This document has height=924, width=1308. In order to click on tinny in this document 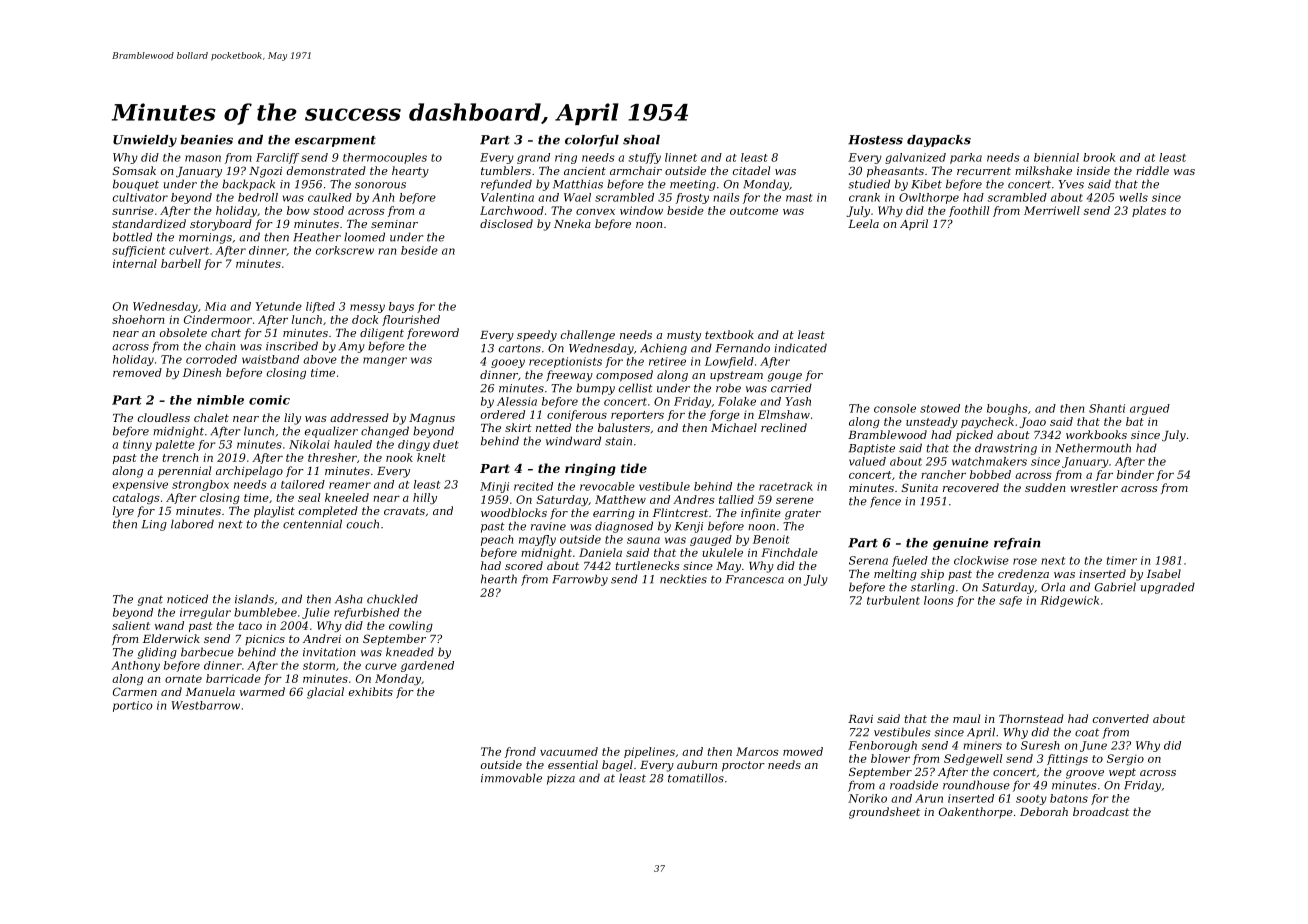, I will do `click(137, 445)`.
